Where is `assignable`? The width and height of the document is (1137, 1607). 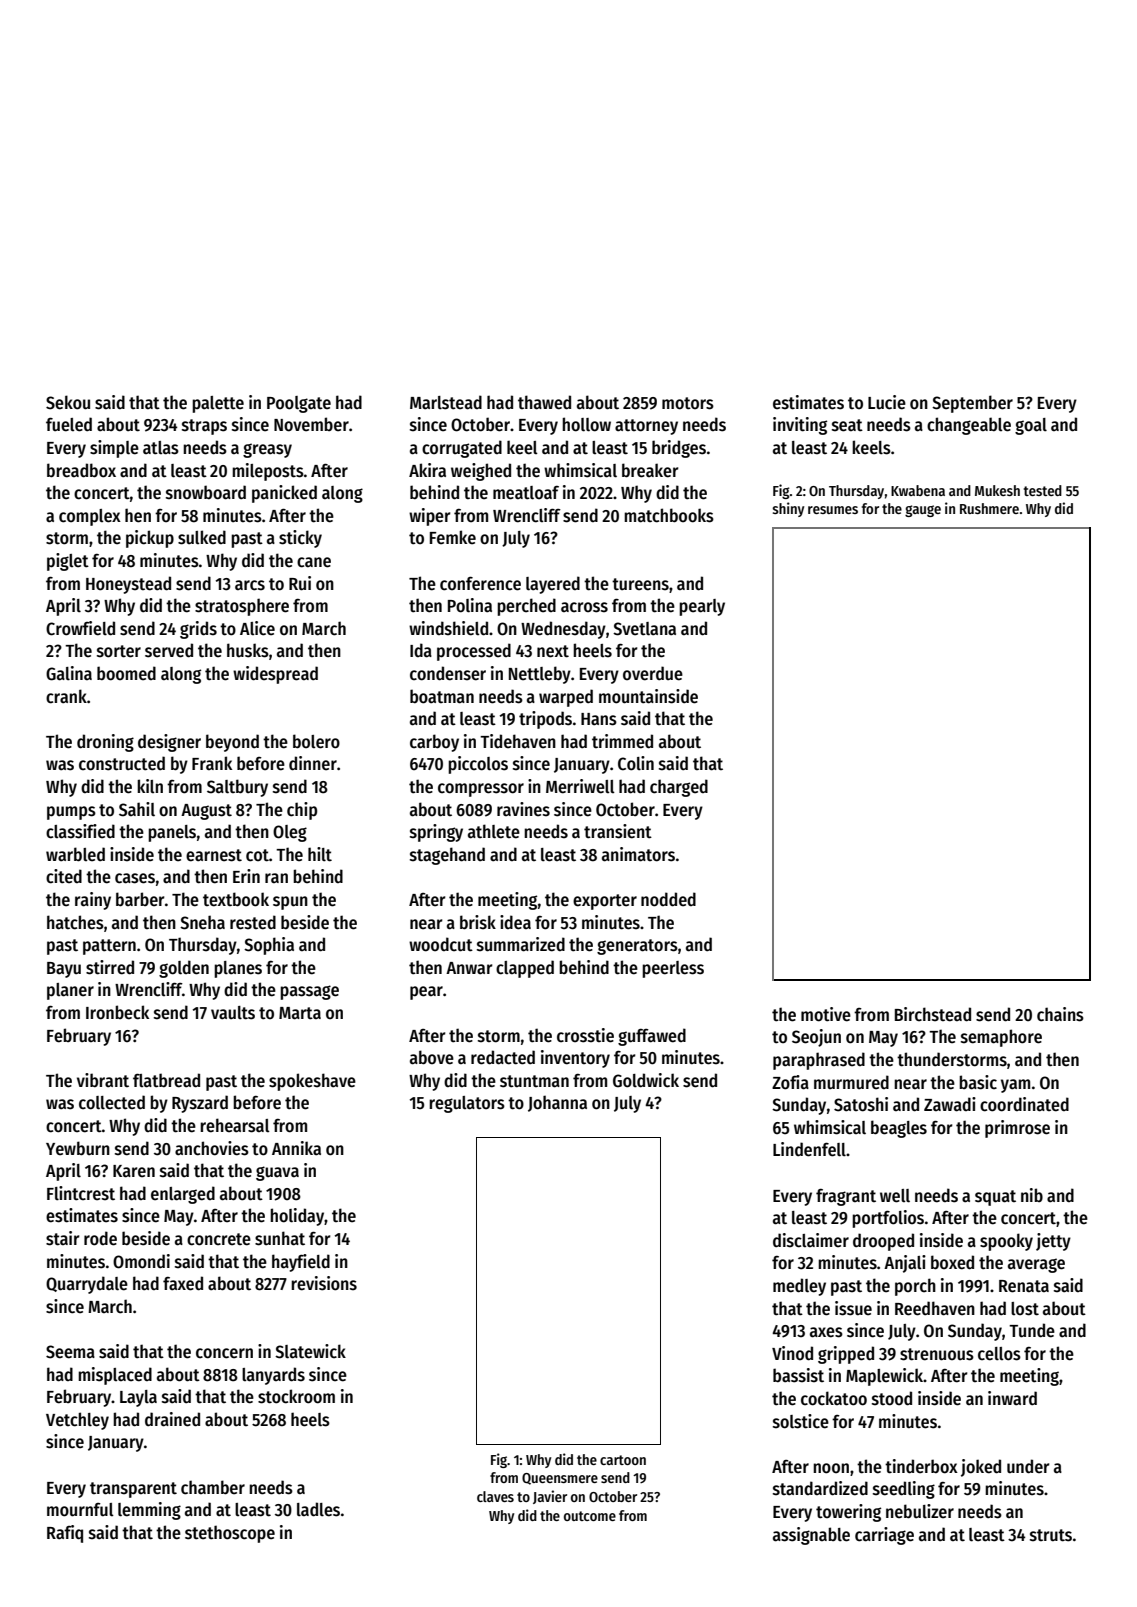
assignable is located at coordinates (811, 1536).
